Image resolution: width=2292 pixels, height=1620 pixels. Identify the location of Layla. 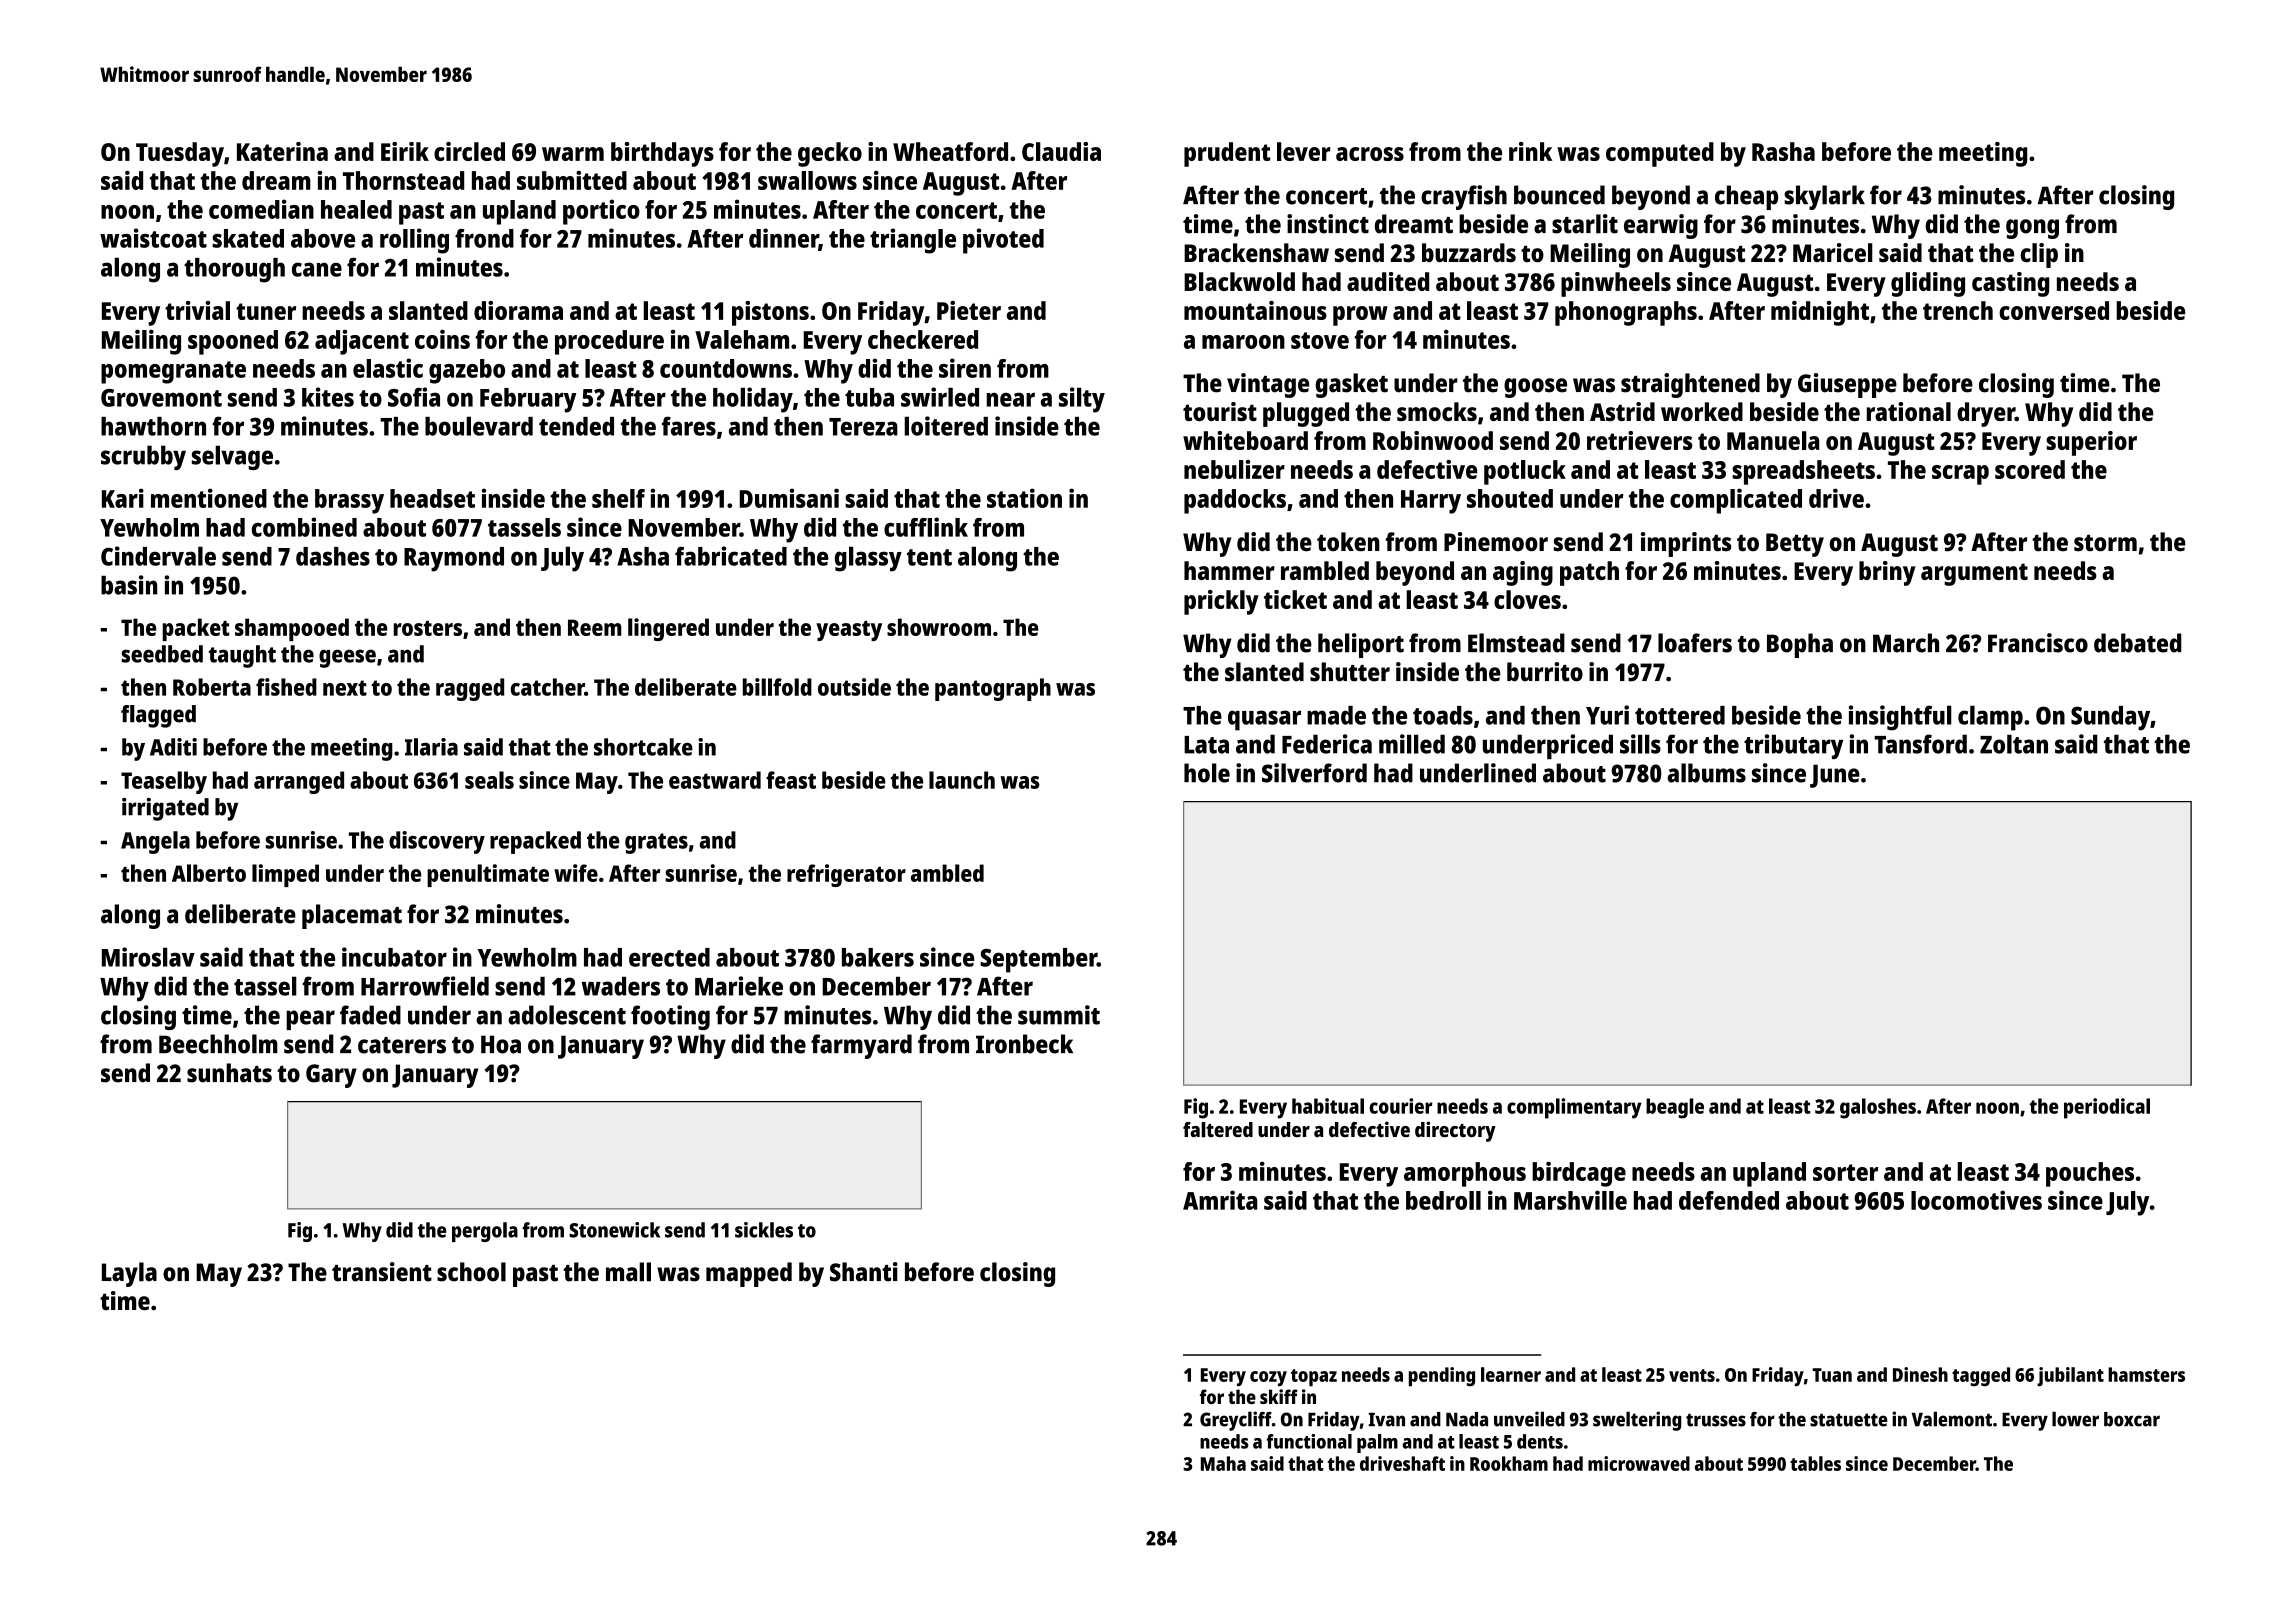
(129, 1274).
